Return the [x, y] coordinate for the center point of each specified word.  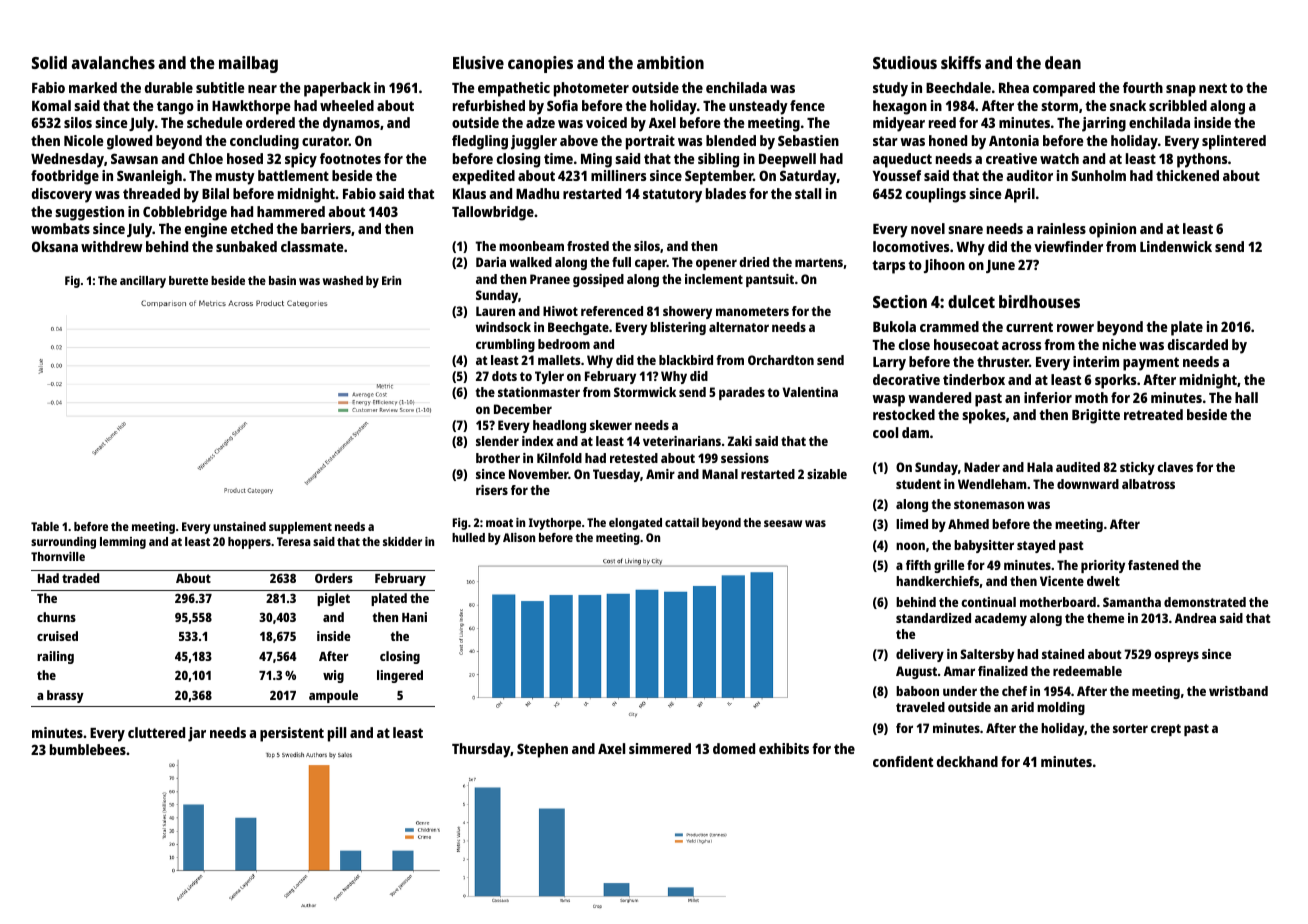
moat [499, 523]
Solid [49, 62]
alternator [739, 327]
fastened [1153, 565]
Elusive [478, 62]
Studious [905, 62]
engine [206, 230]
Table [45, 526]
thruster [1003, 361]
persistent [292, 734]
